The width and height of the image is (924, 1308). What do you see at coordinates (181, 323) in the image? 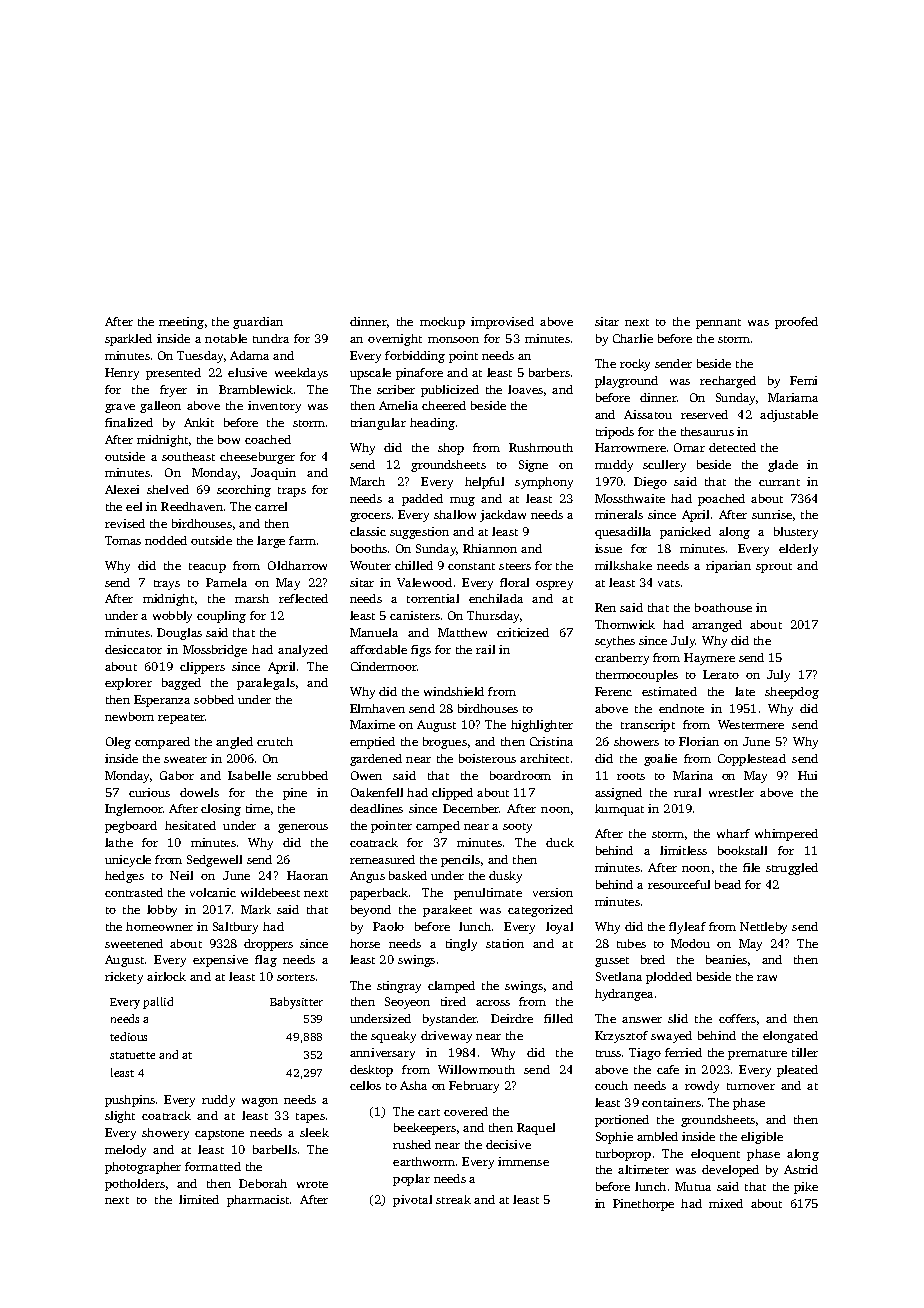
I see `meeting` at bounding box center [181, 323].
